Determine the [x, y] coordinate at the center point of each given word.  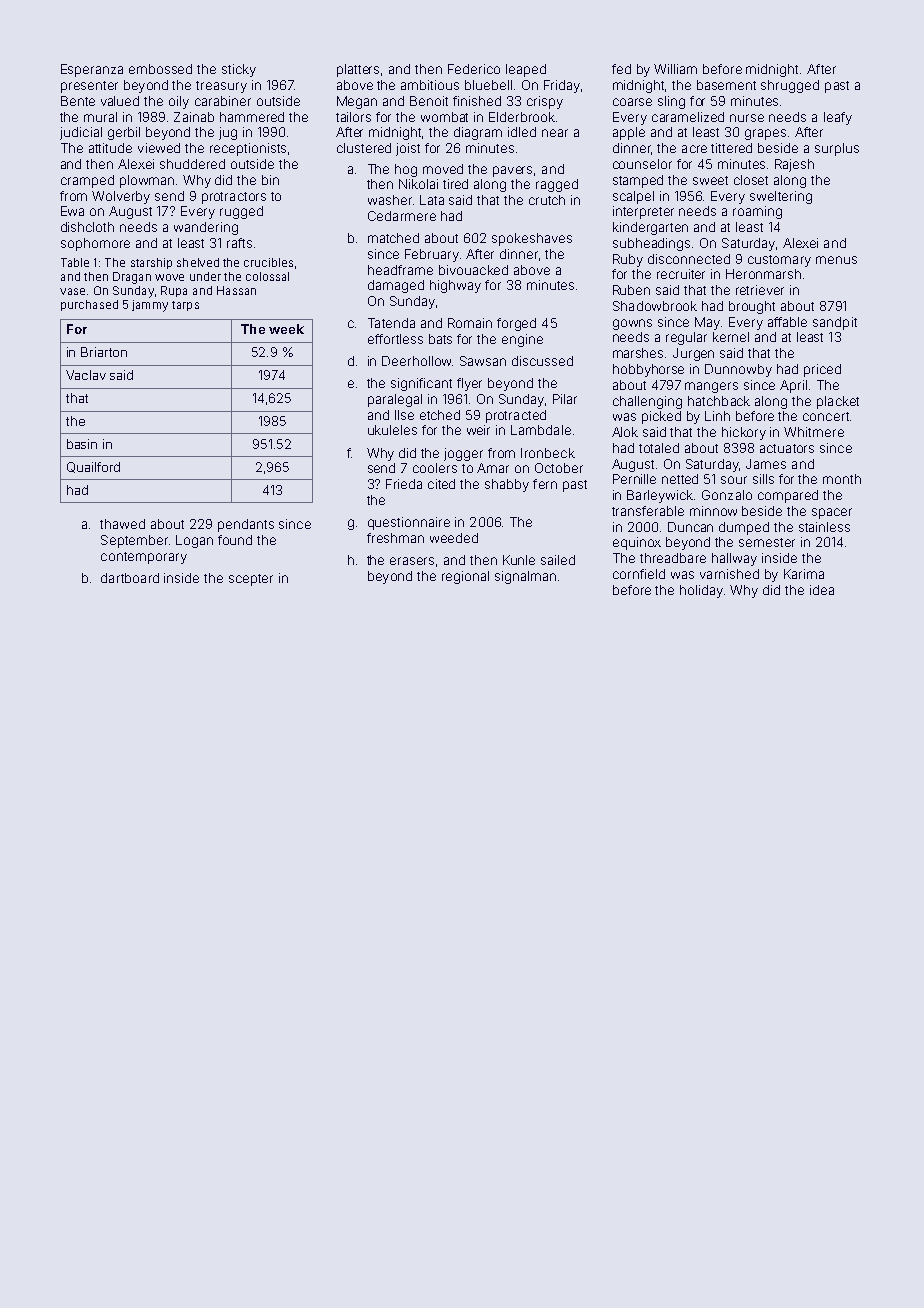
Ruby [628, 260]
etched [440, 415]
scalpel [633, 197]
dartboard [130, 578]
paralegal [395, 400]
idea [822, 590]
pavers [512, 171]
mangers [711, 387]
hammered [252, 117]
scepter [251, 580]
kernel [731, 337]
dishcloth [87, 227]
